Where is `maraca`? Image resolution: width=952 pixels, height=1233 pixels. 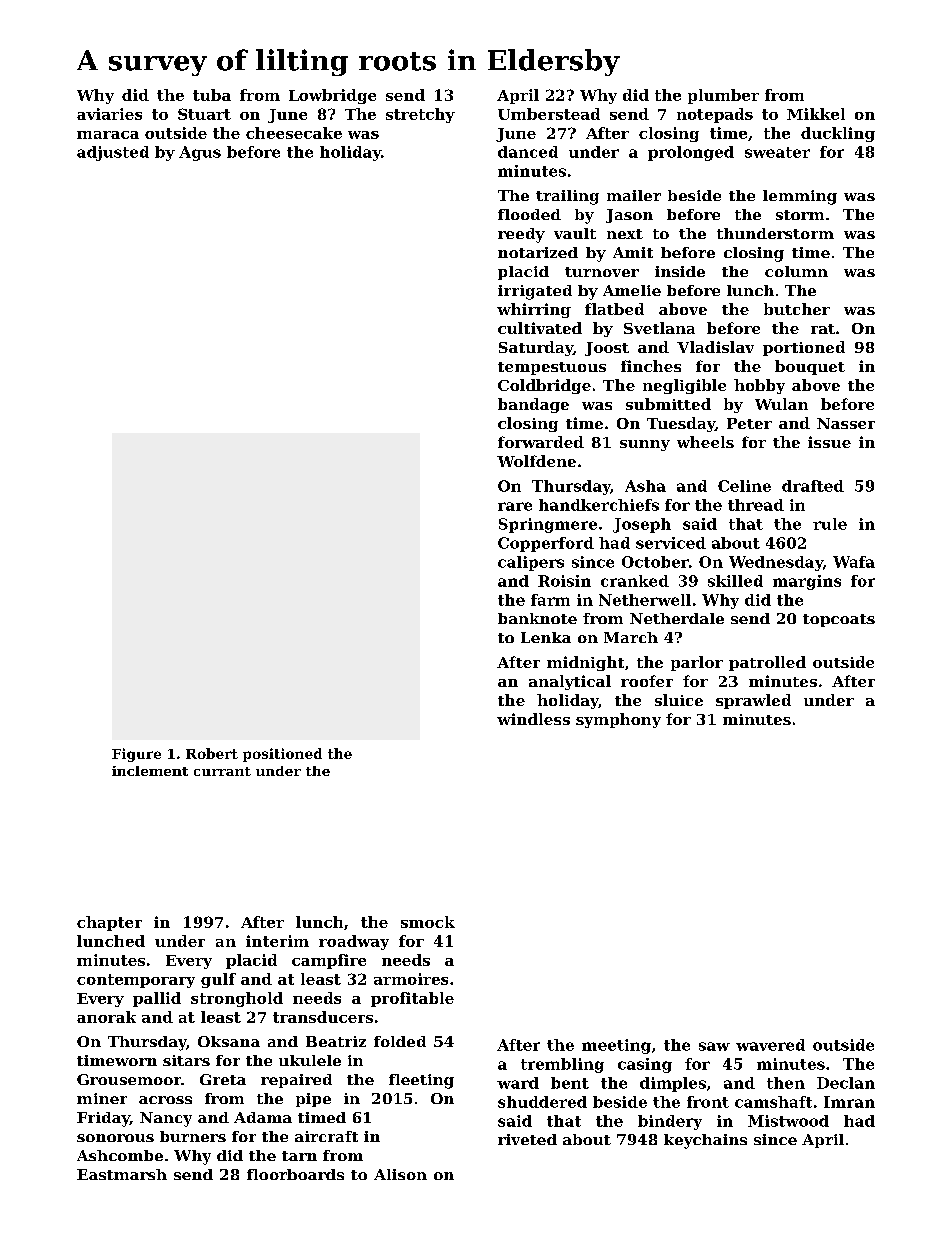
maraca is located at coordinates (108, 135).
